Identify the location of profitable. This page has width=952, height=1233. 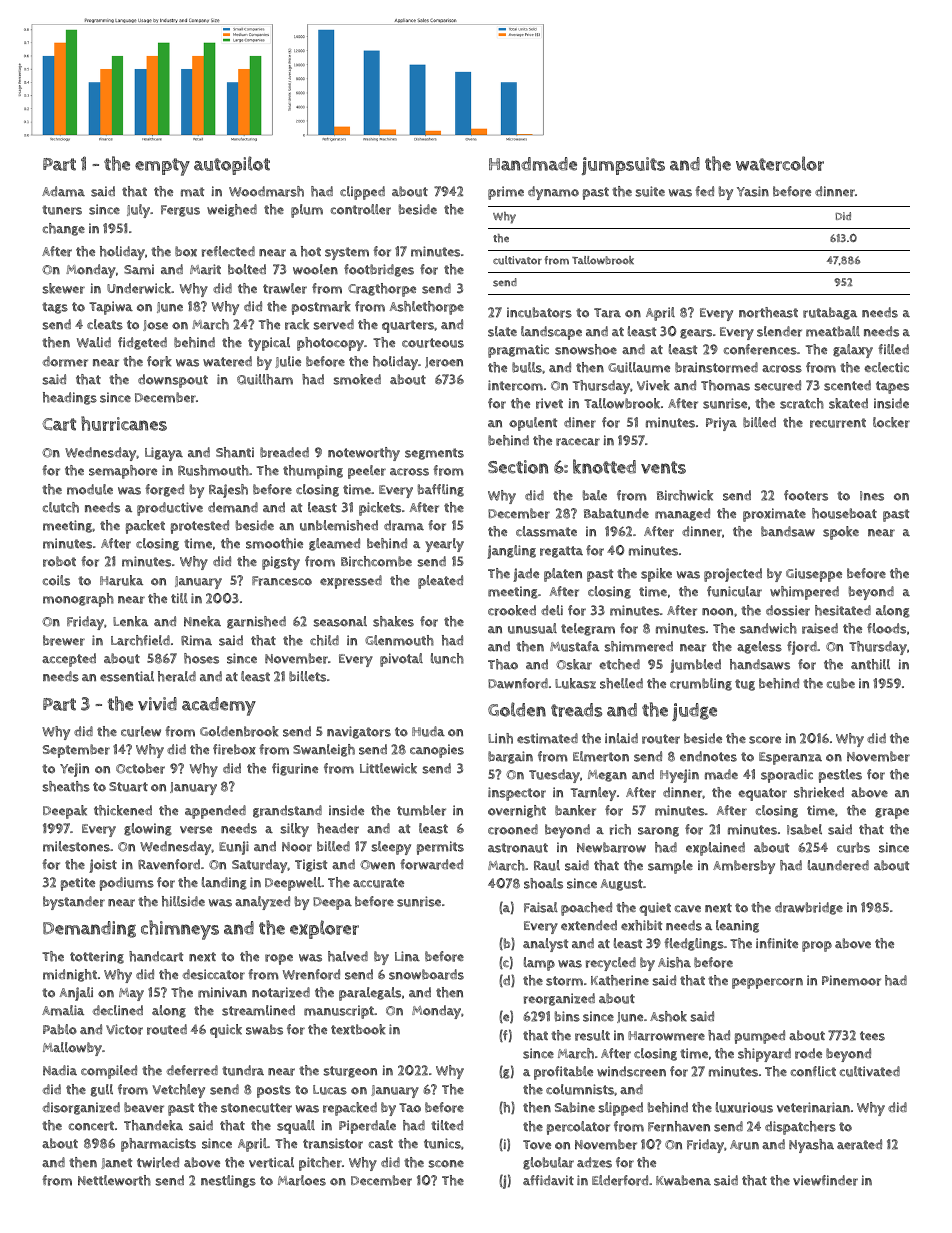
(563, 1073).
